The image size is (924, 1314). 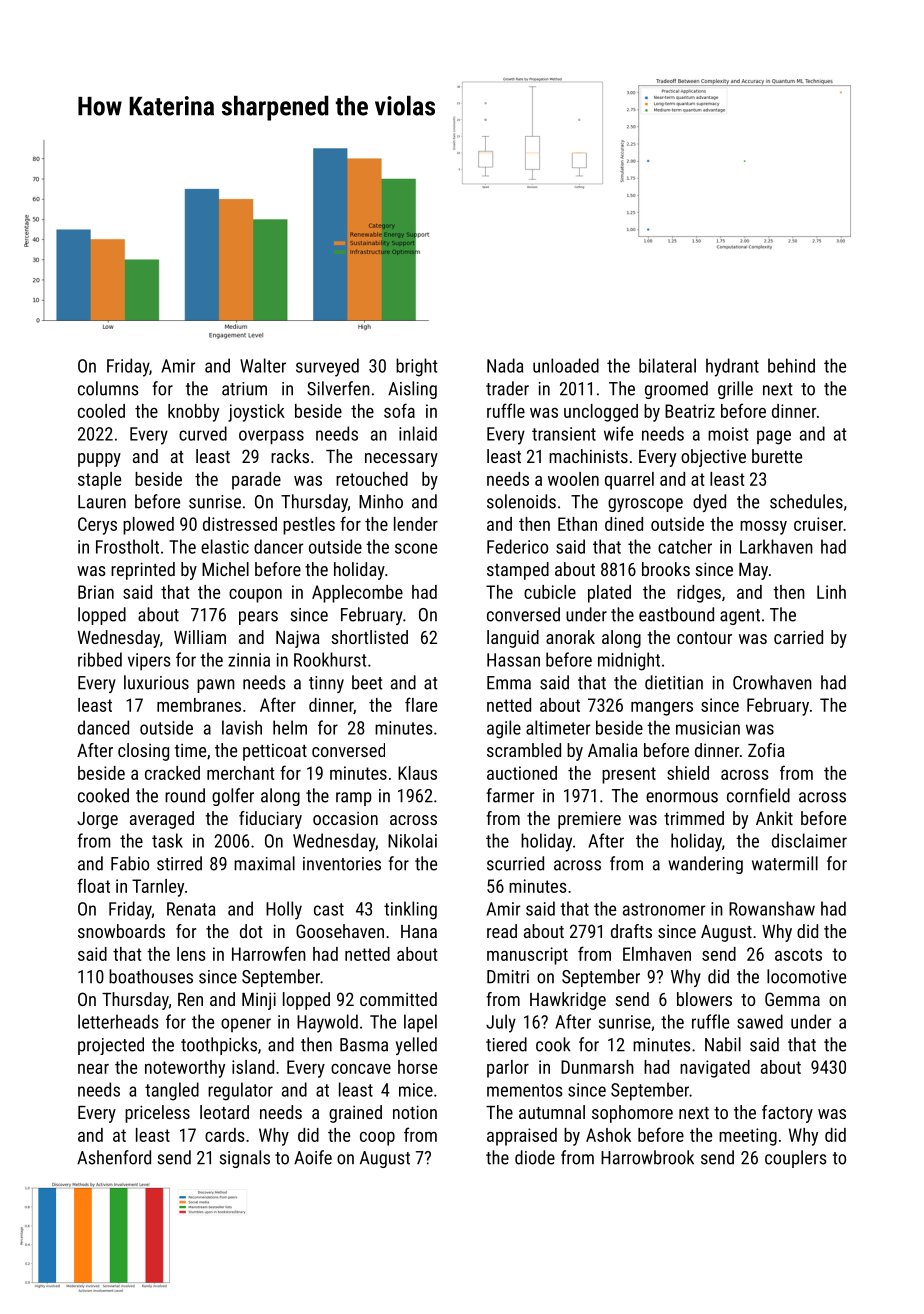 What do you see at coordinates (570, 637) in the screenshot?
I see `anorak` at bounding box center [570, 637].
